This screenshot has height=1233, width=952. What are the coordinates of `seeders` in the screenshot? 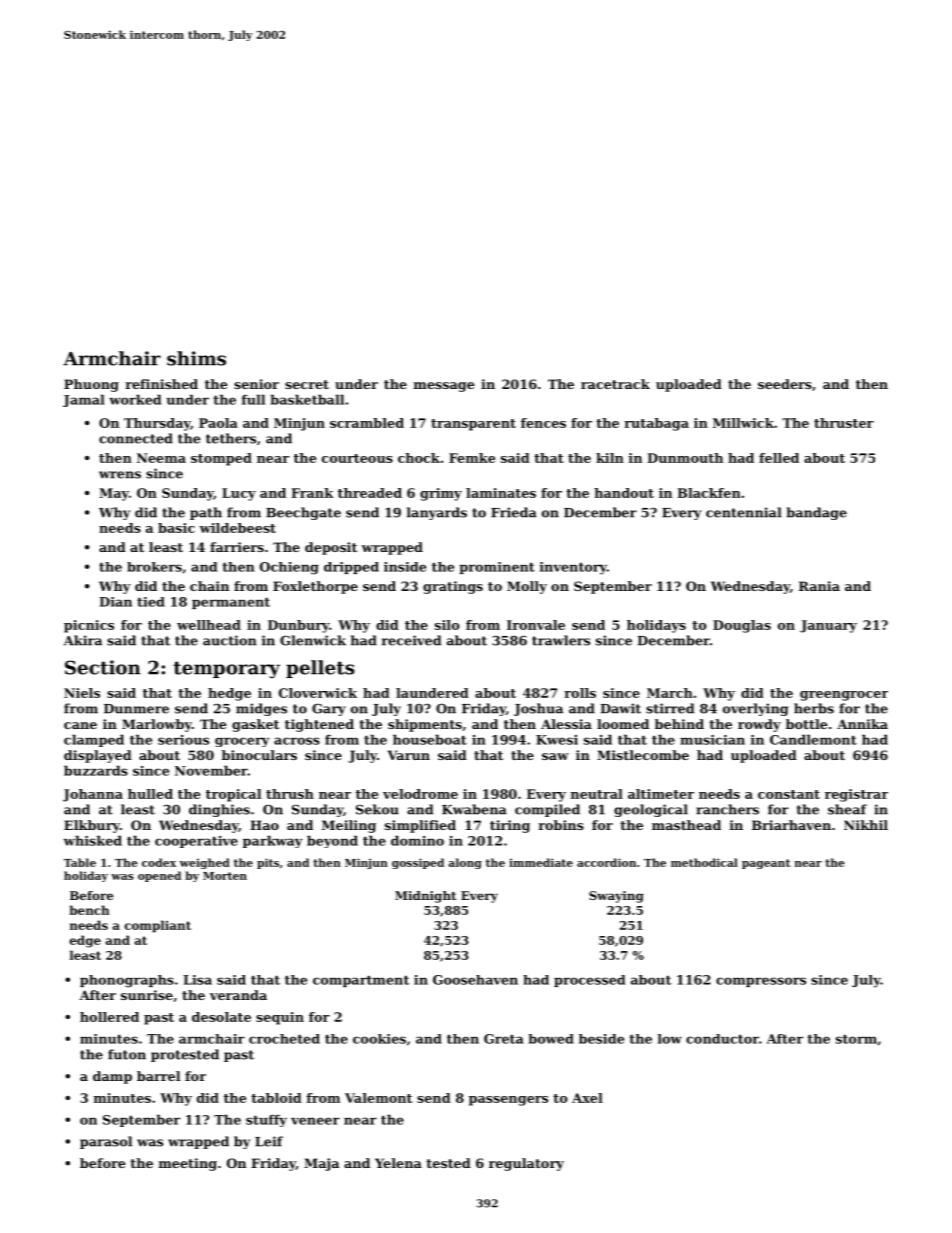 It's located at (785, 384).
